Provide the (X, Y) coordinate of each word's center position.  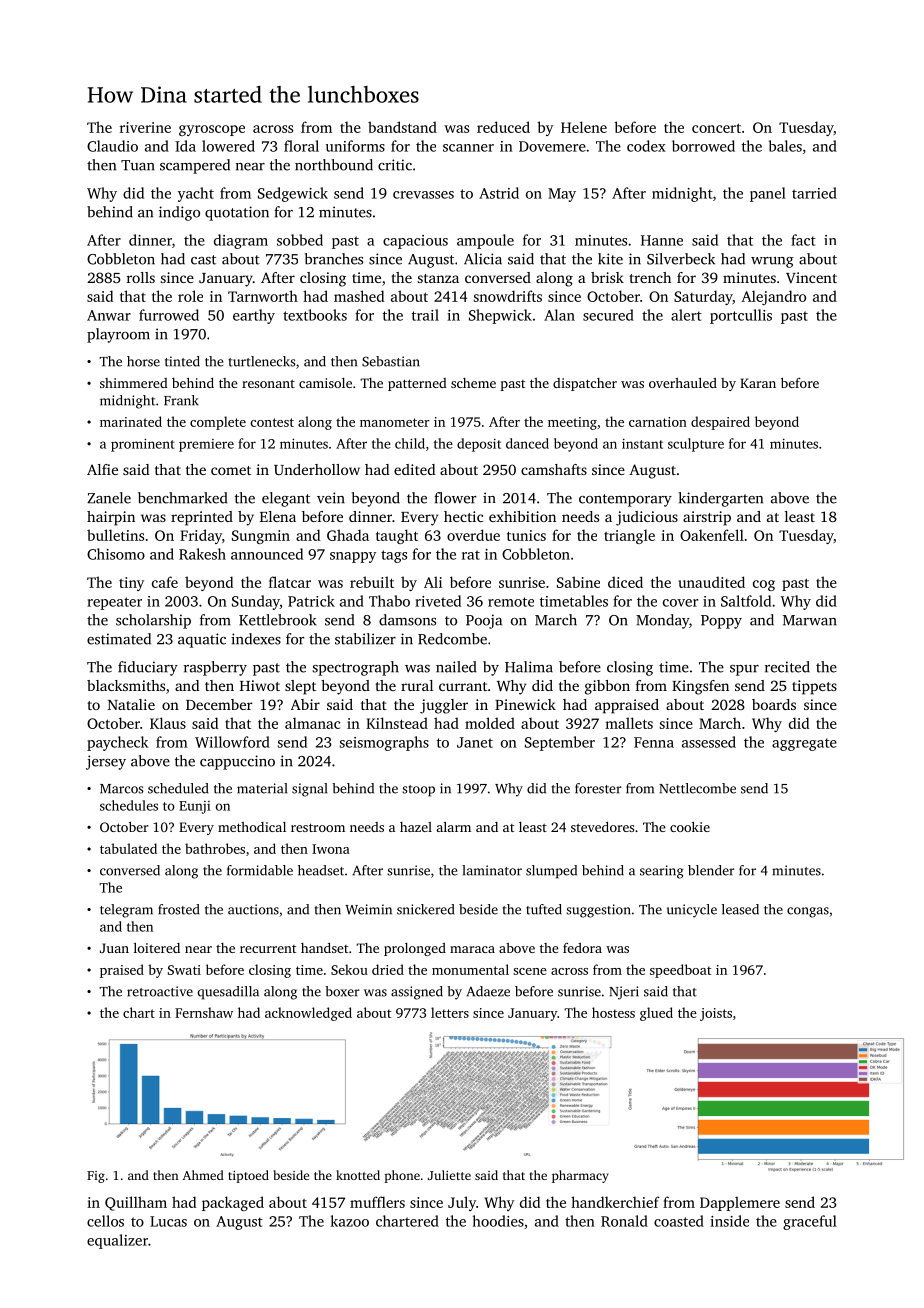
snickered (425, 909)
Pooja (484, 621)
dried (388, 969)
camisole (325, 383)
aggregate (804, 744)
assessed (709, 742)
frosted (178, 909)
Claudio (112, 146)
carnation (658, 422)
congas (808, 912)
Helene (584, 127)
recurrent (268, 949)
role (190, 296)
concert (716, 128)
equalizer (117, 1241)
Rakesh (202, 554)
